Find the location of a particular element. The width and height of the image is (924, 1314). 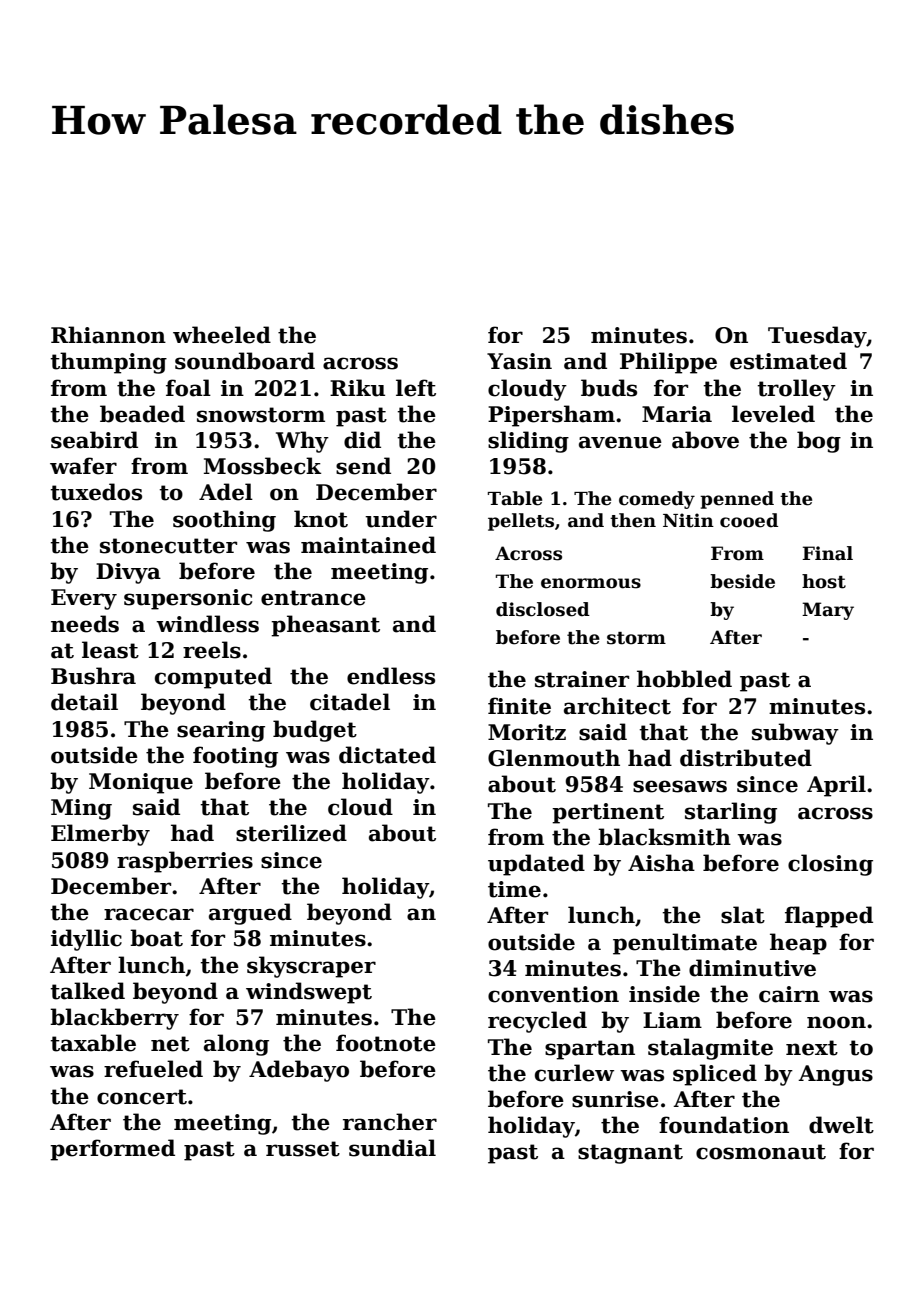

argued is located at coordinates (250, 914).
